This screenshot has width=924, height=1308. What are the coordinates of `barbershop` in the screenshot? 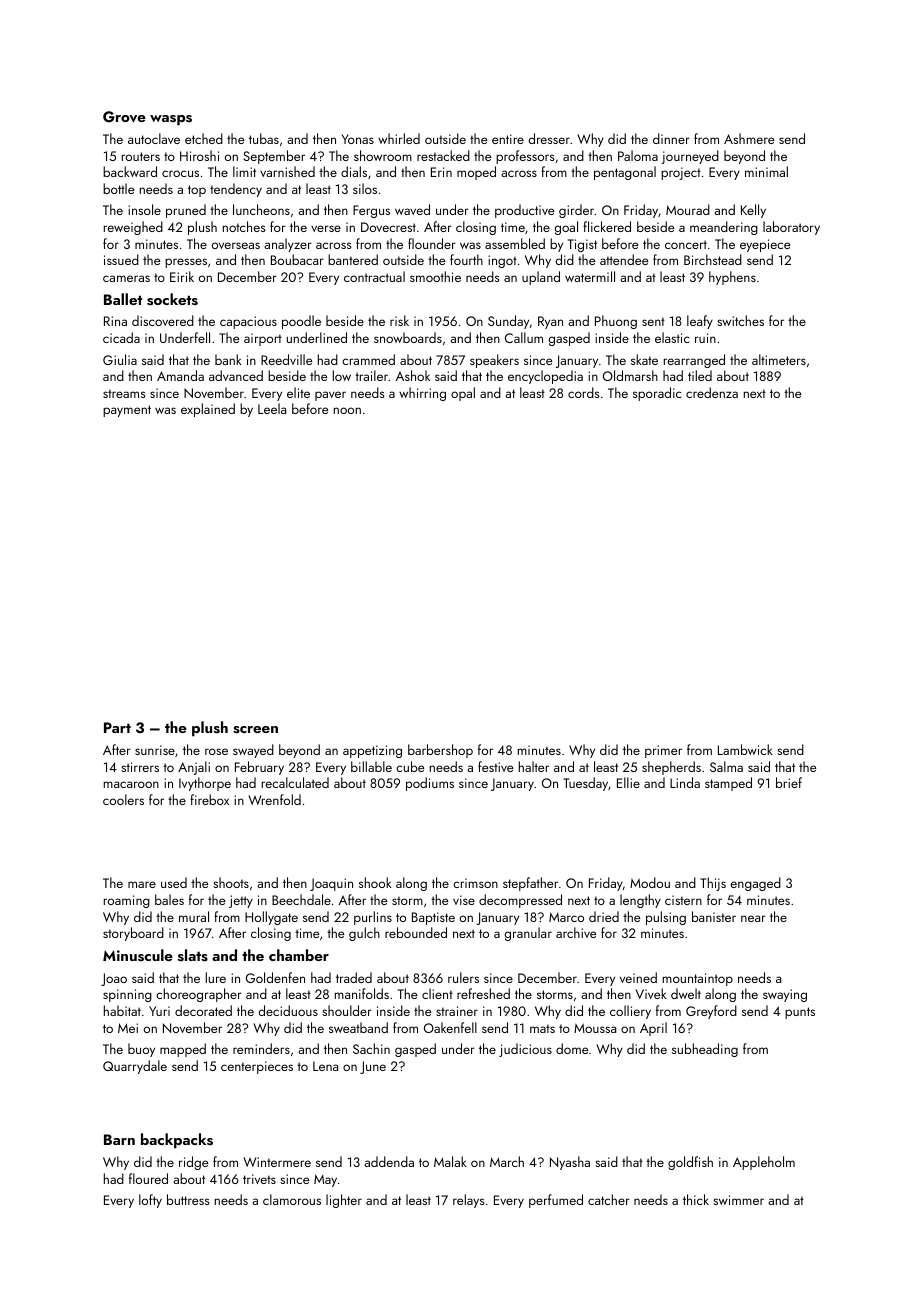 It's located at (440, 751).
